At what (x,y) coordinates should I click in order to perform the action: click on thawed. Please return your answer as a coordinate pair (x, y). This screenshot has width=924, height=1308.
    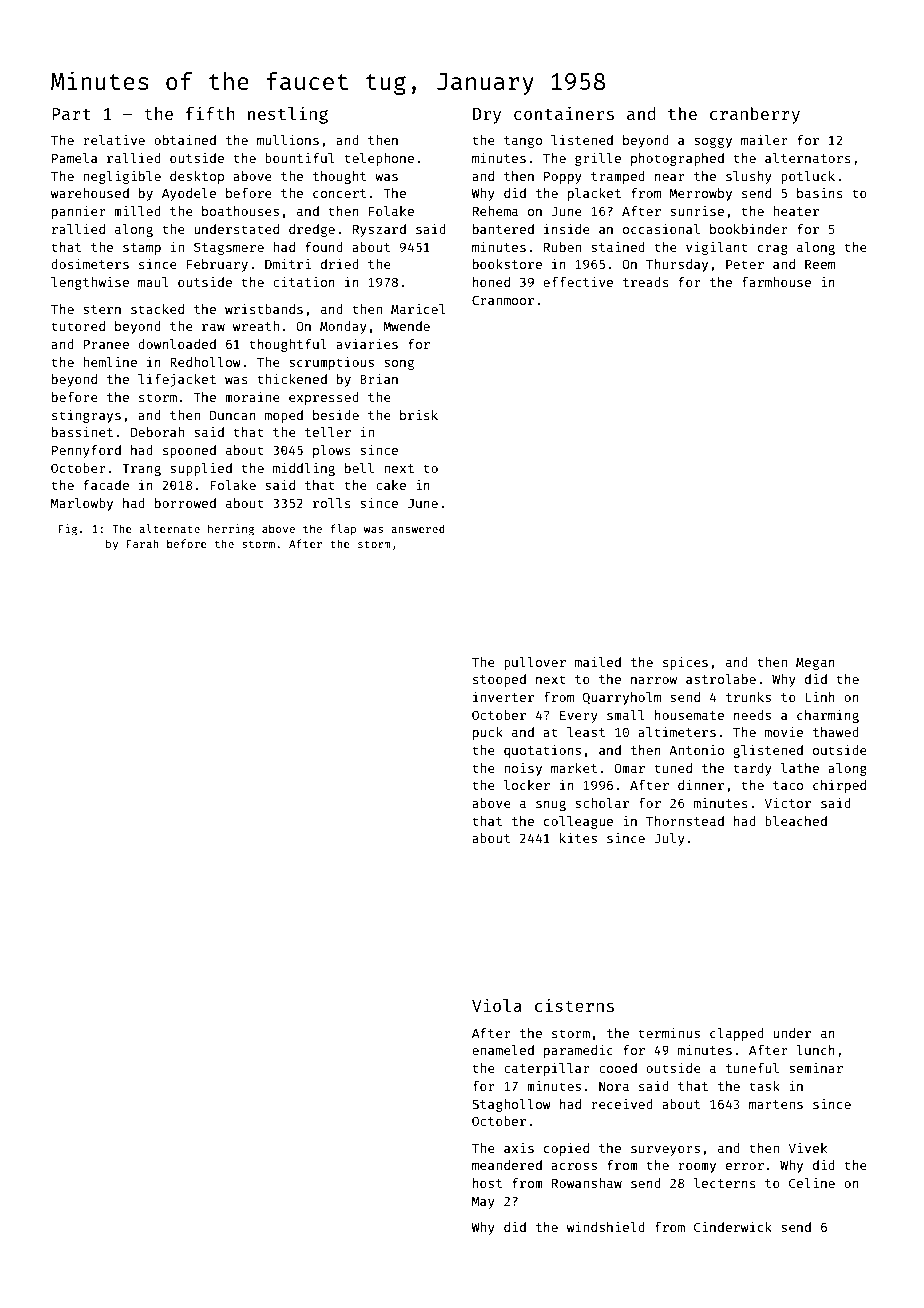
    Looking at the image, I should click on (836, 732).
